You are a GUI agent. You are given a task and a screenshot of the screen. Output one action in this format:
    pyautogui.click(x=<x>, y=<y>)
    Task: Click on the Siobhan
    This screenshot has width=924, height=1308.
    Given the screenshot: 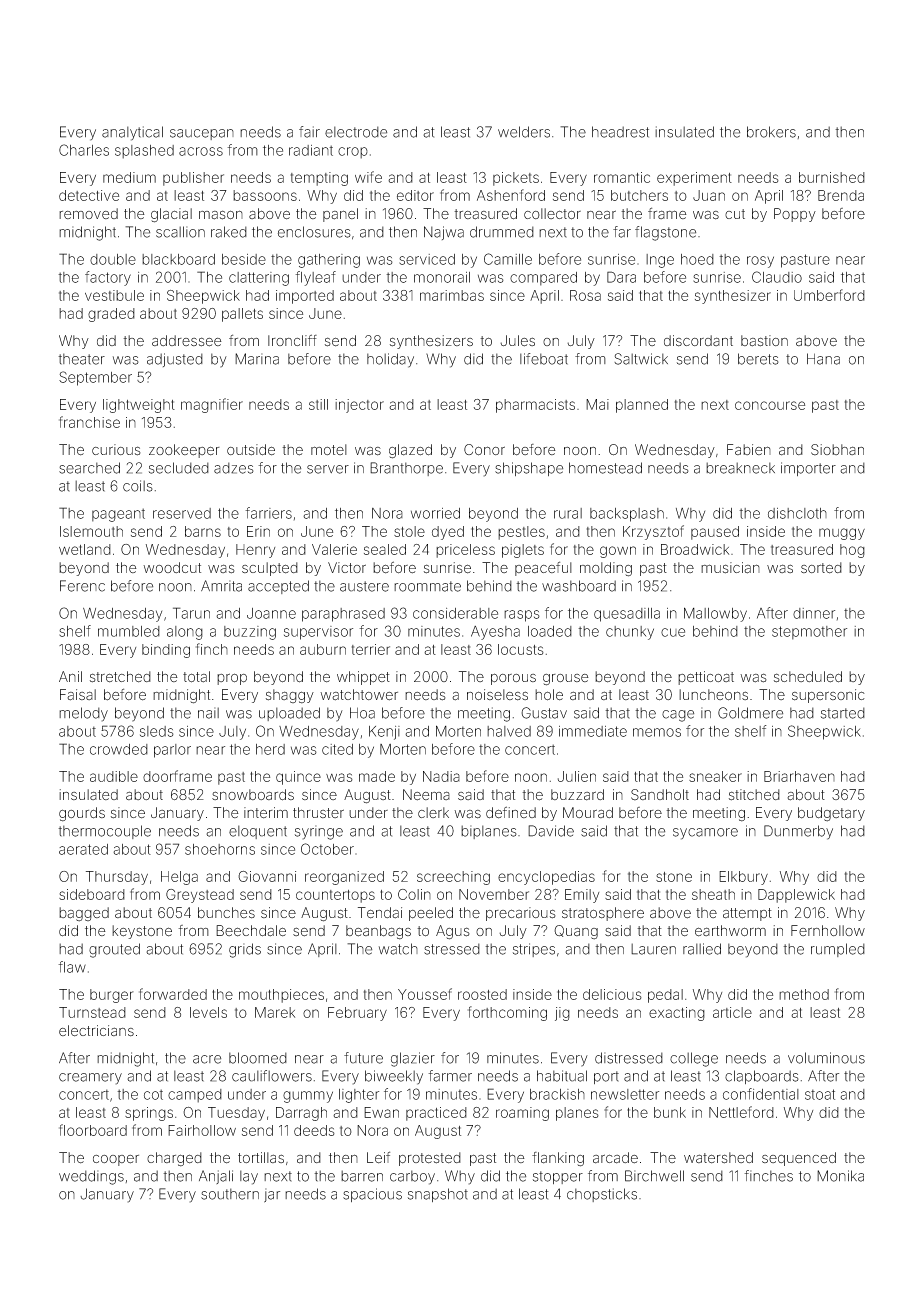 What is the action you would take?
    pyautogui.click(x=837, y=450)
